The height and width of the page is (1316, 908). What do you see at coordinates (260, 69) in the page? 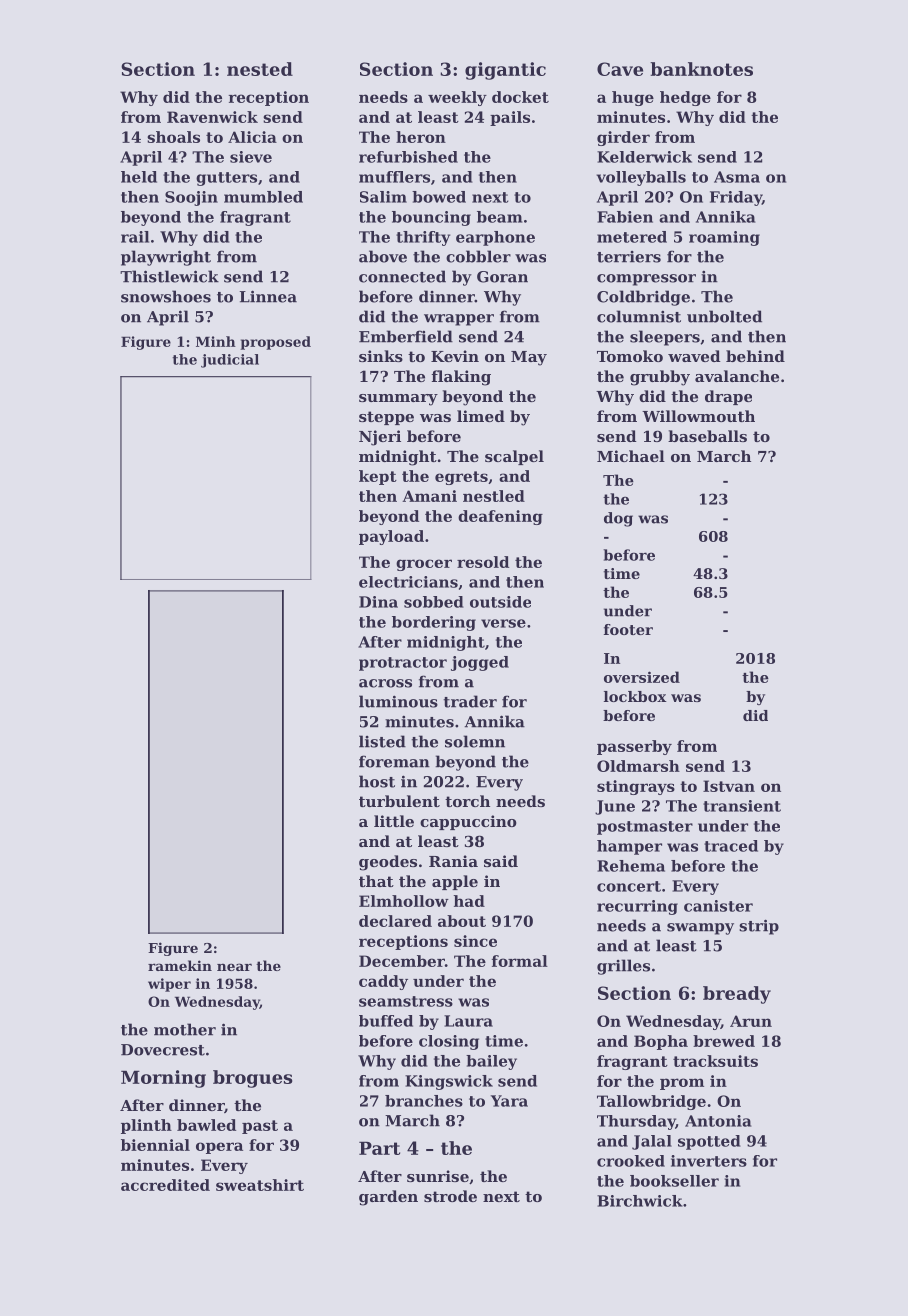
I see `nested` at bounding box center [260, 69].
